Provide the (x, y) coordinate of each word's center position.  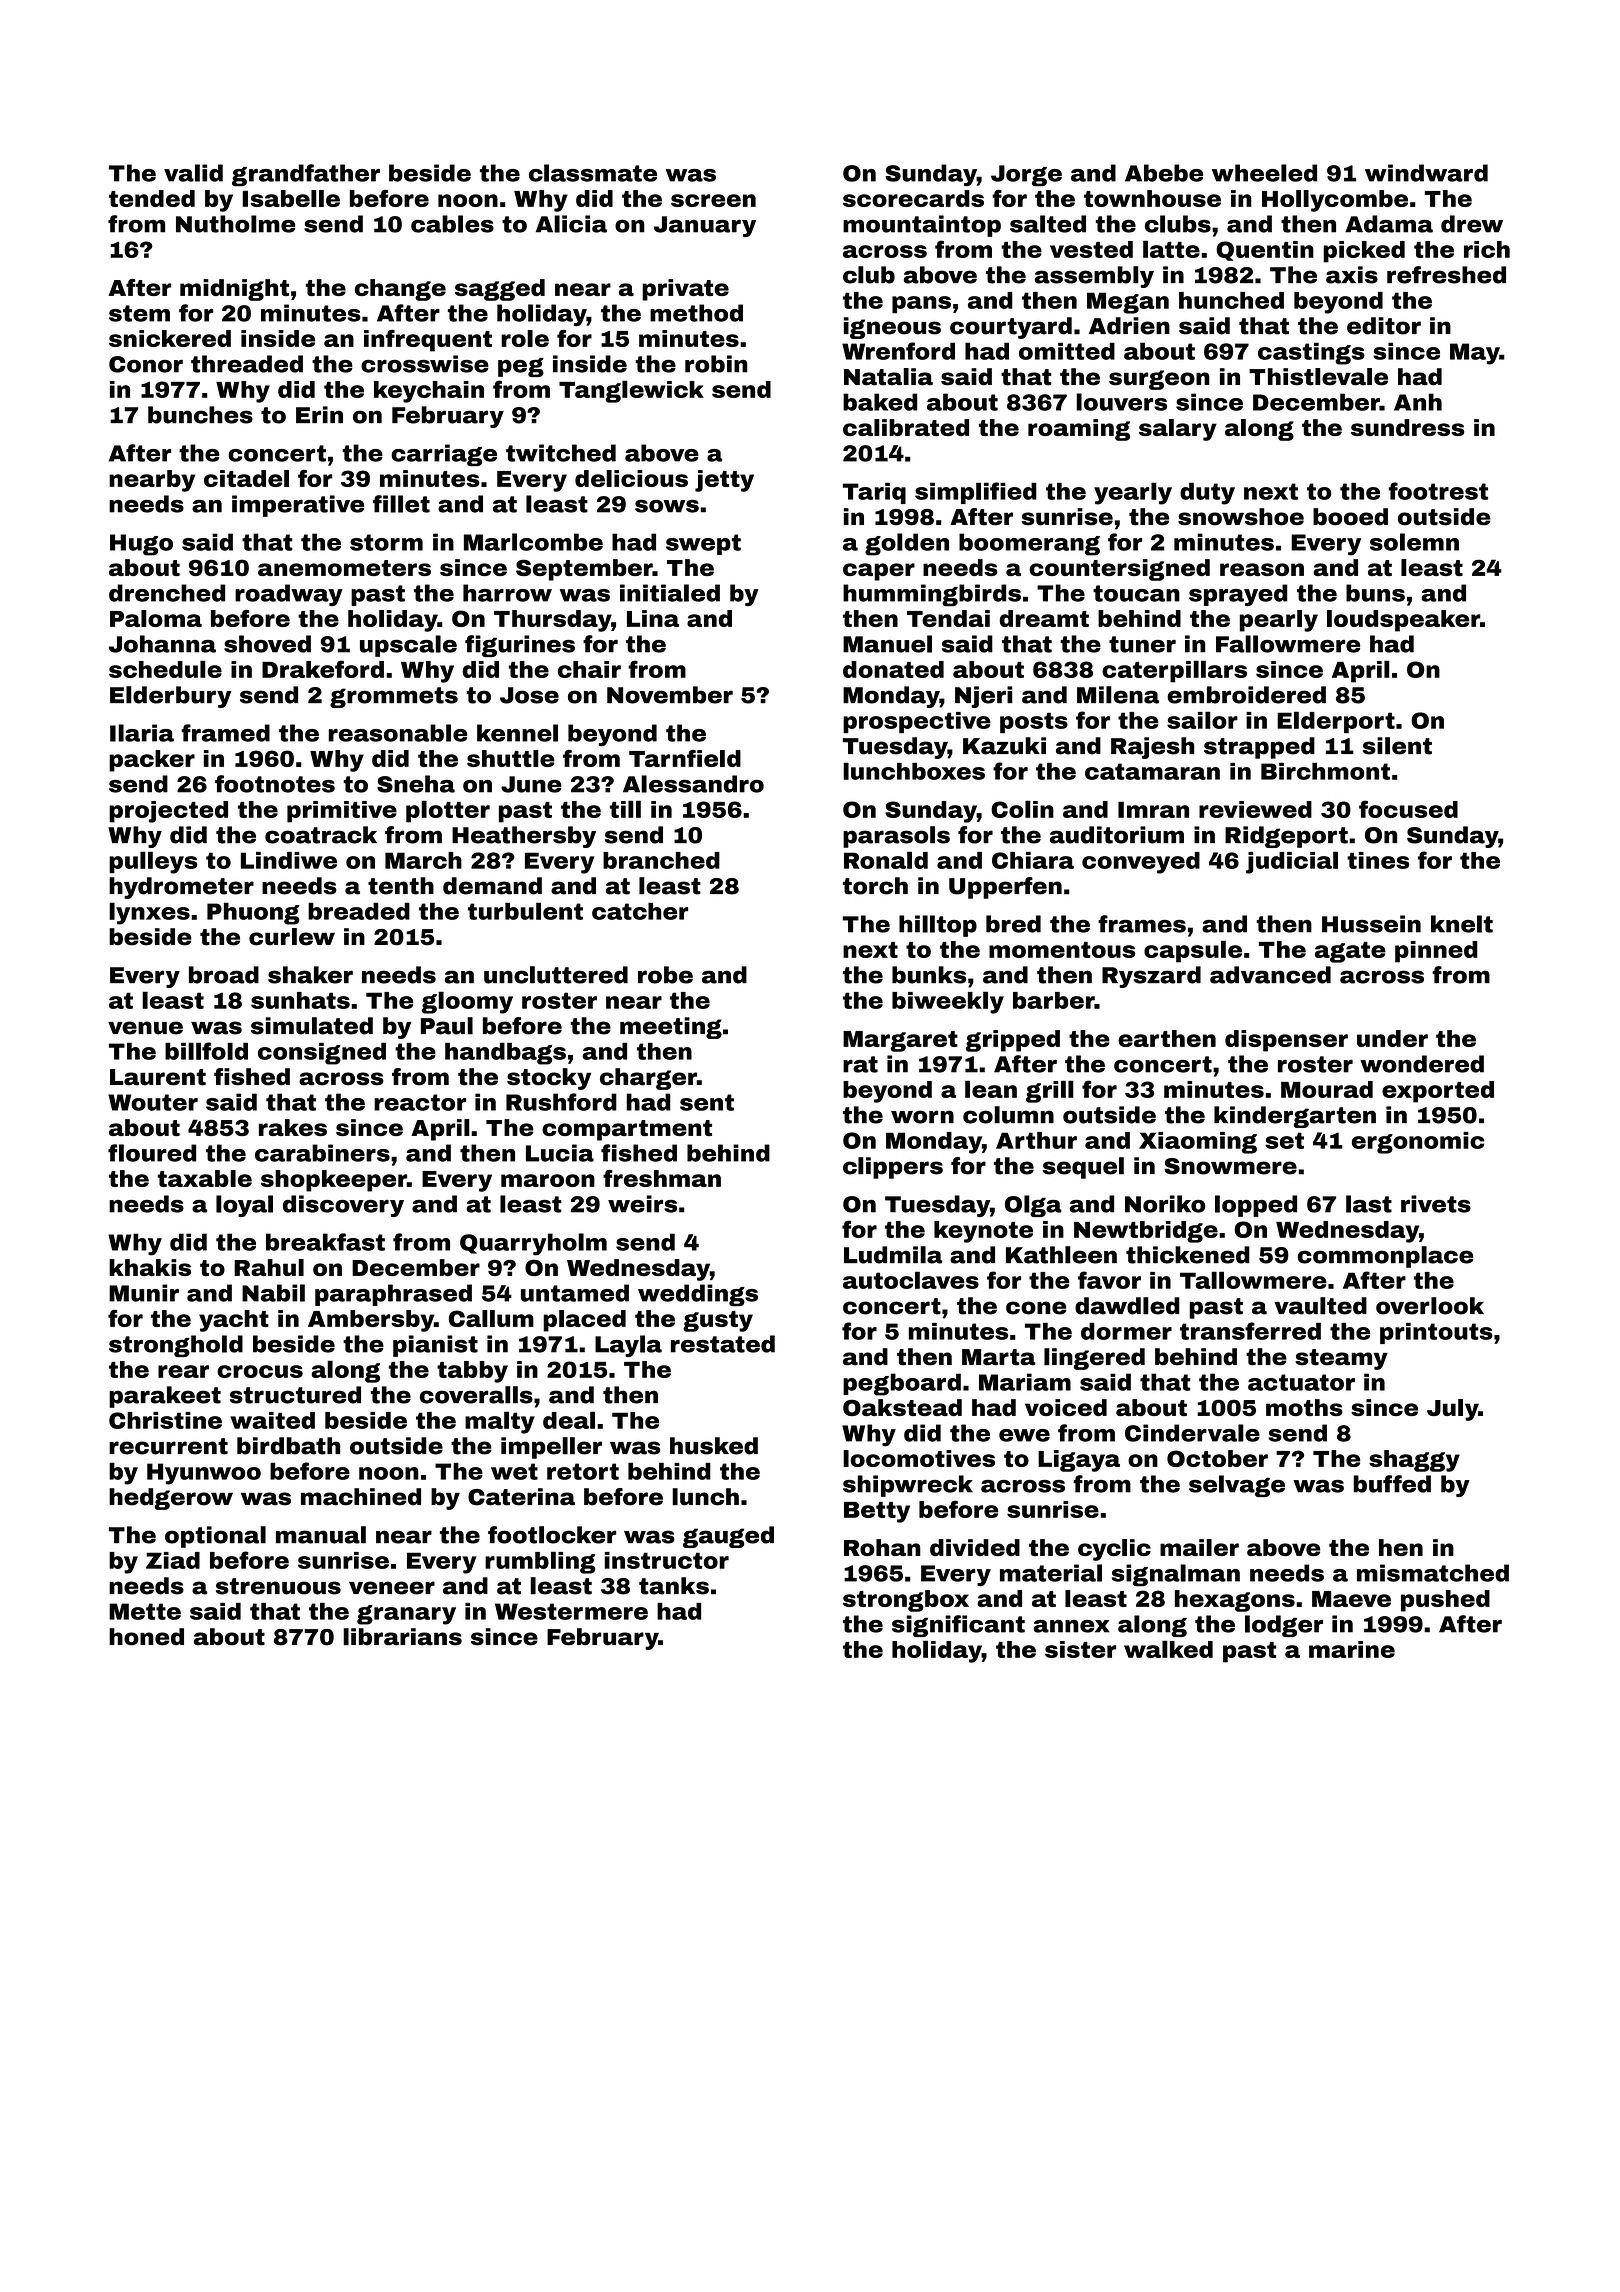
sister (1081, 1649)
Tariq (874, 493)
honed (146, 1637)
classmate (593, 173)
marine (1352, 1649)
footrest (1438, 491)
